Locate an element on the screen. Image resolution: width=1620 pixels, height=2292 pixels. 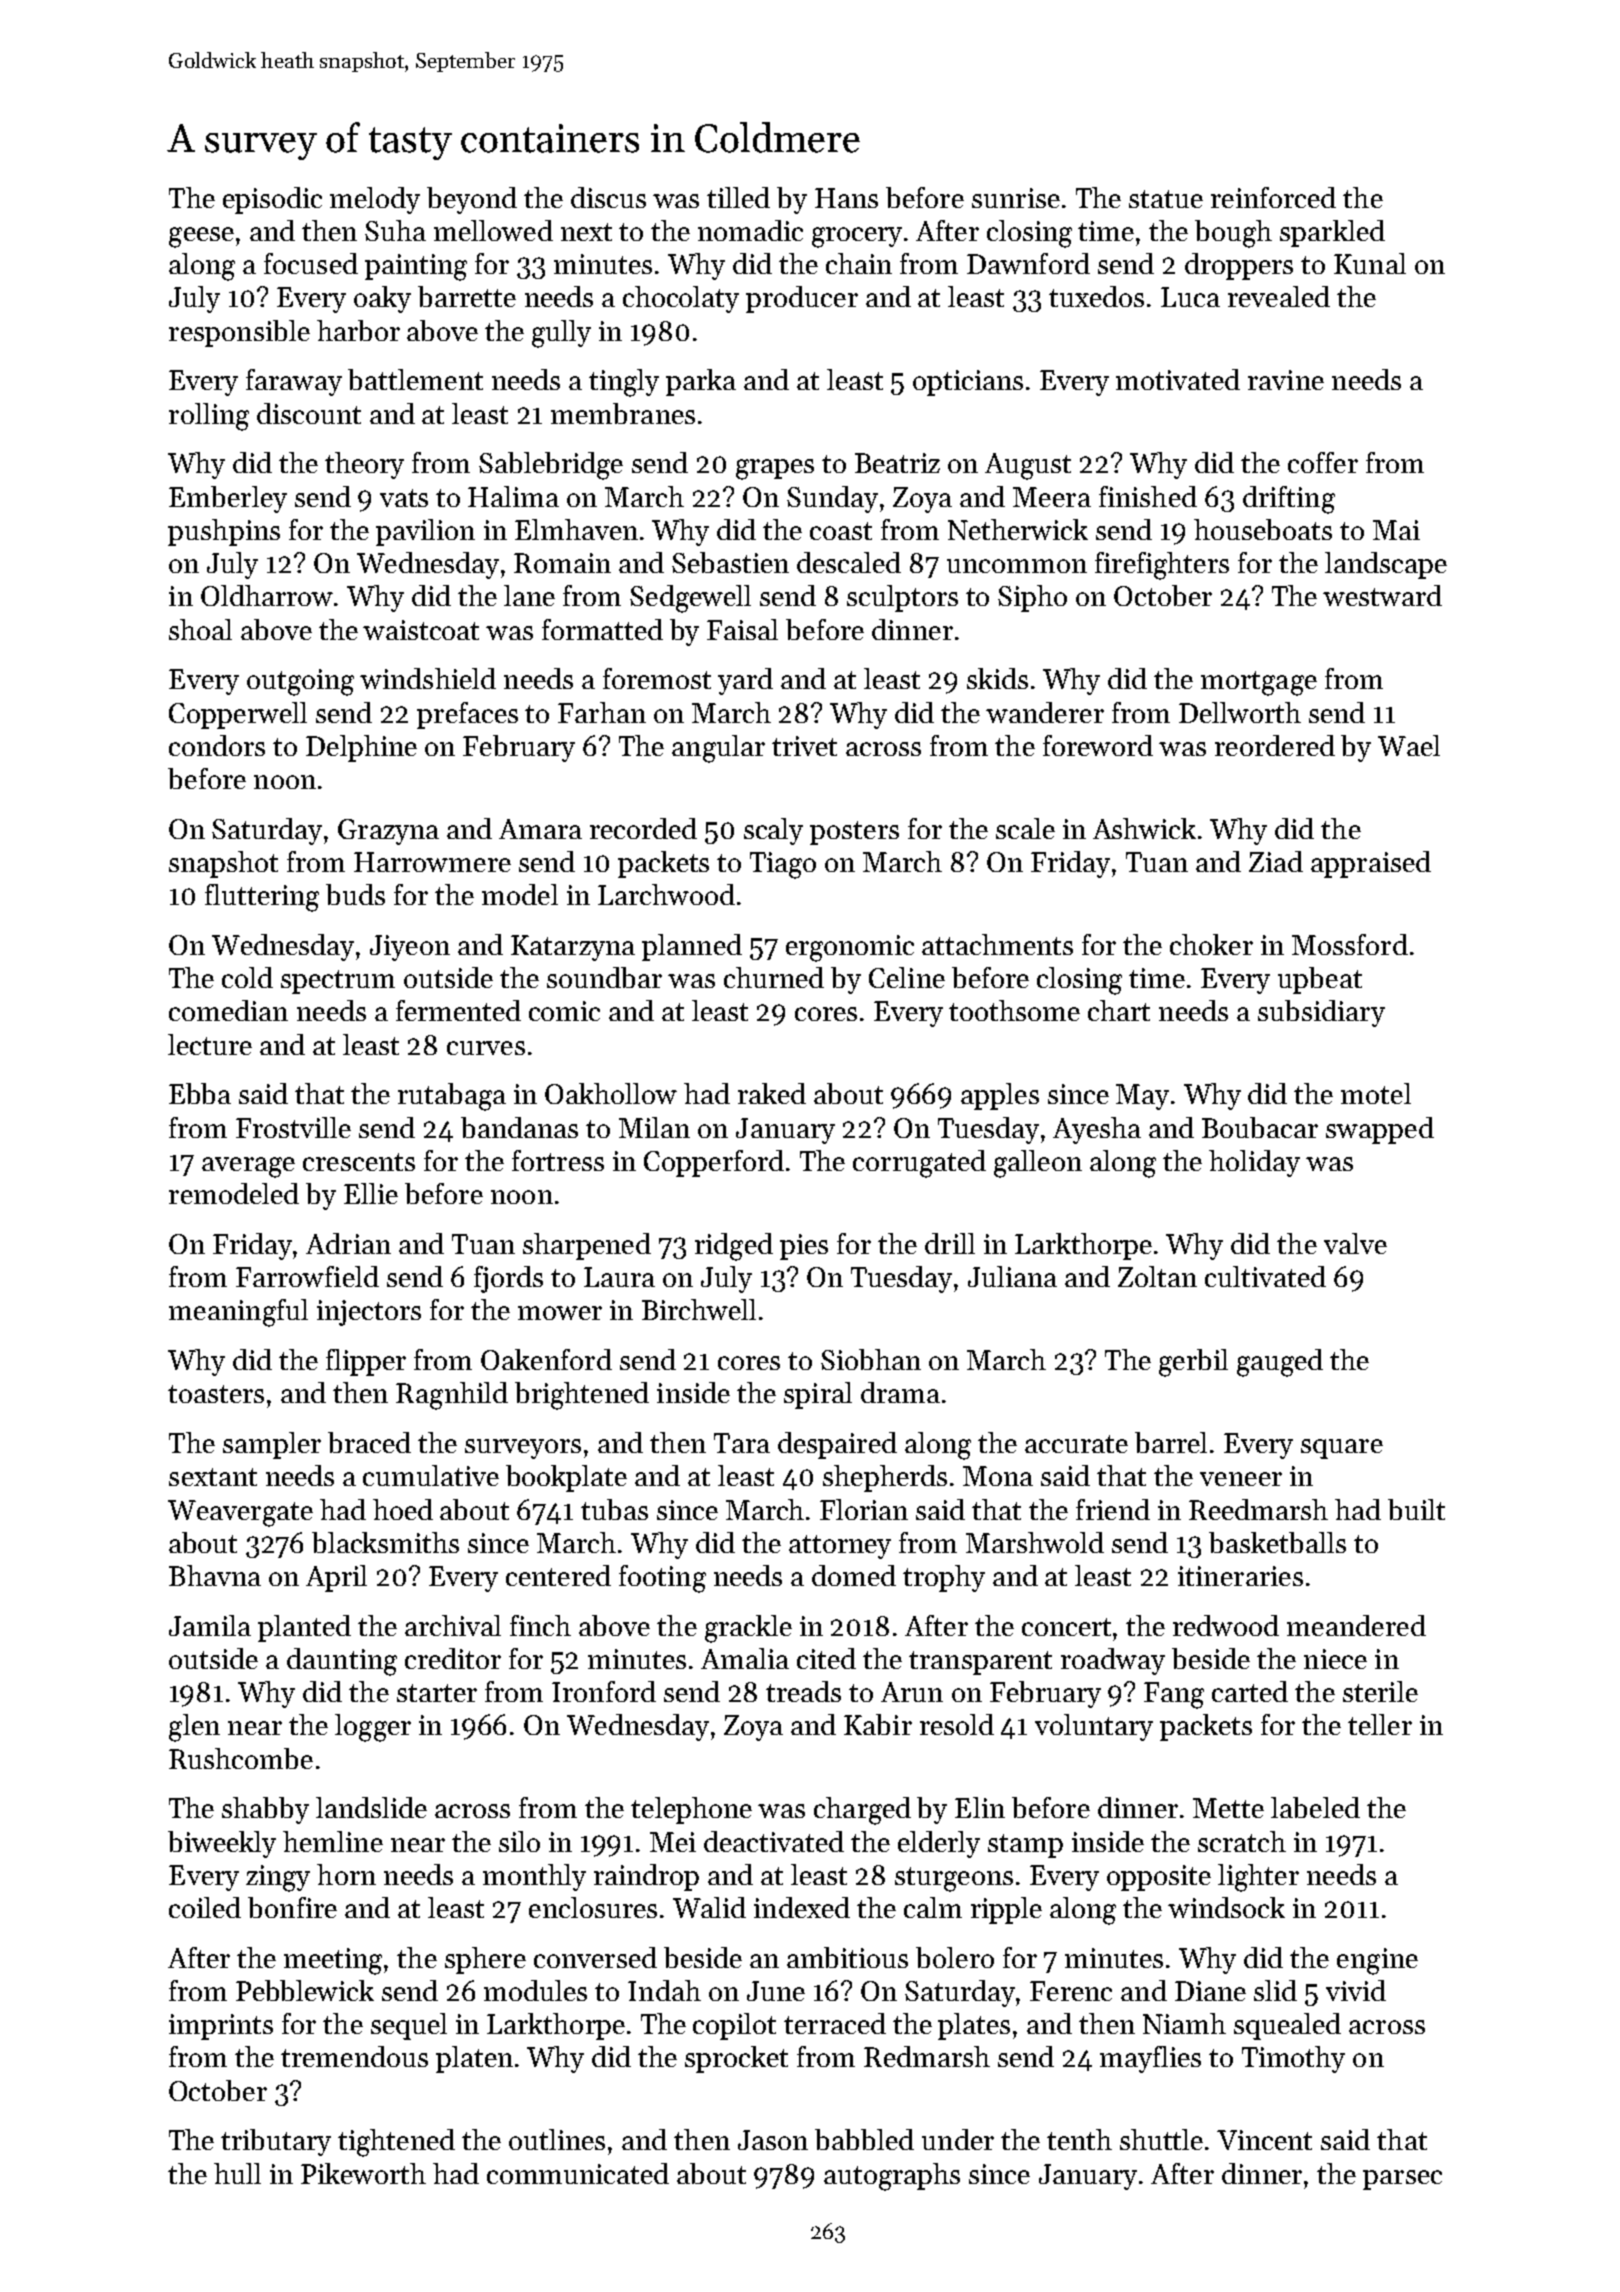
landscape is located at coordinates (1386, 565).
